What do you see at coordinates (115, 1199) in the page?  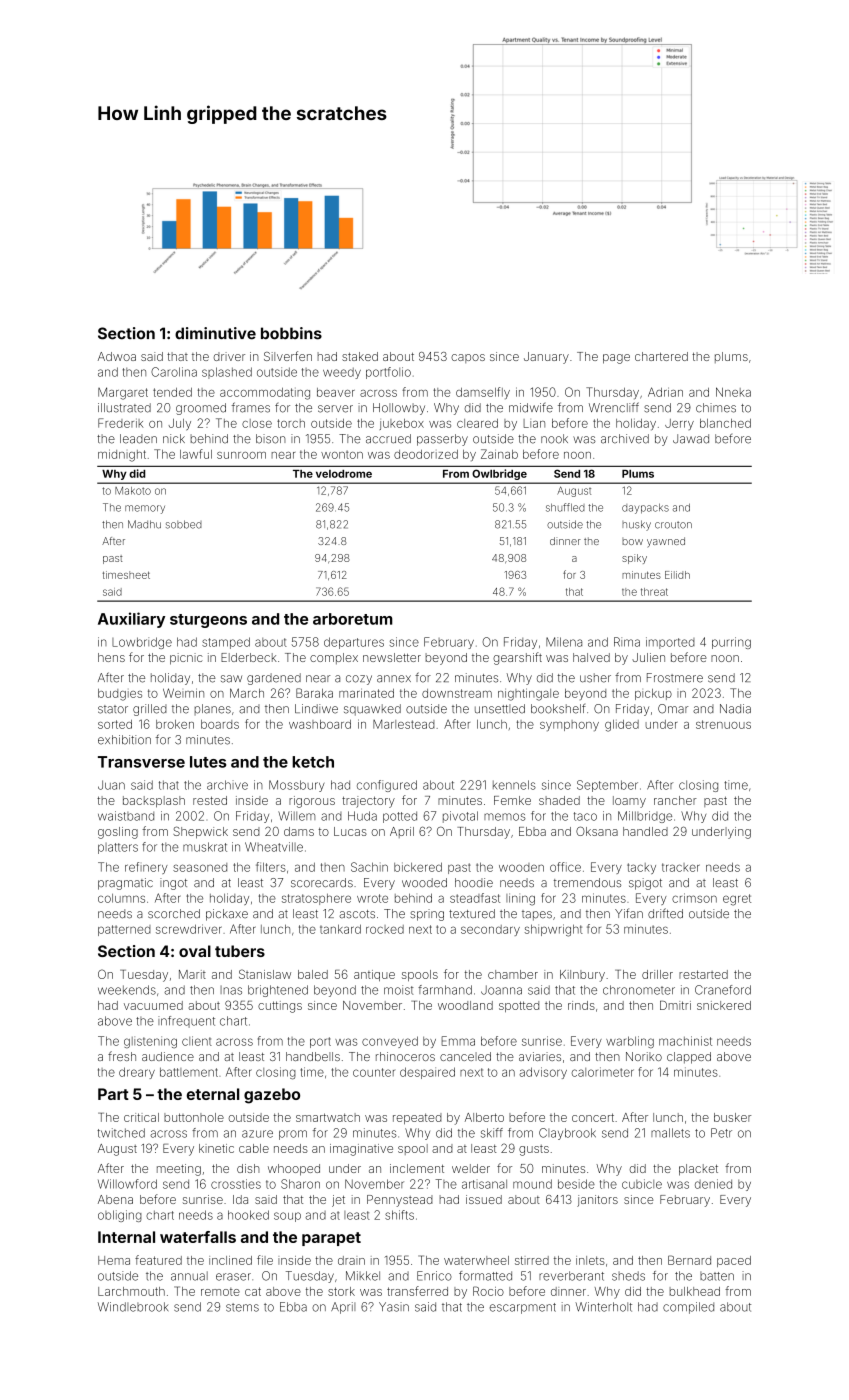 I see `Abena` at bounding box center [115, 1199].
